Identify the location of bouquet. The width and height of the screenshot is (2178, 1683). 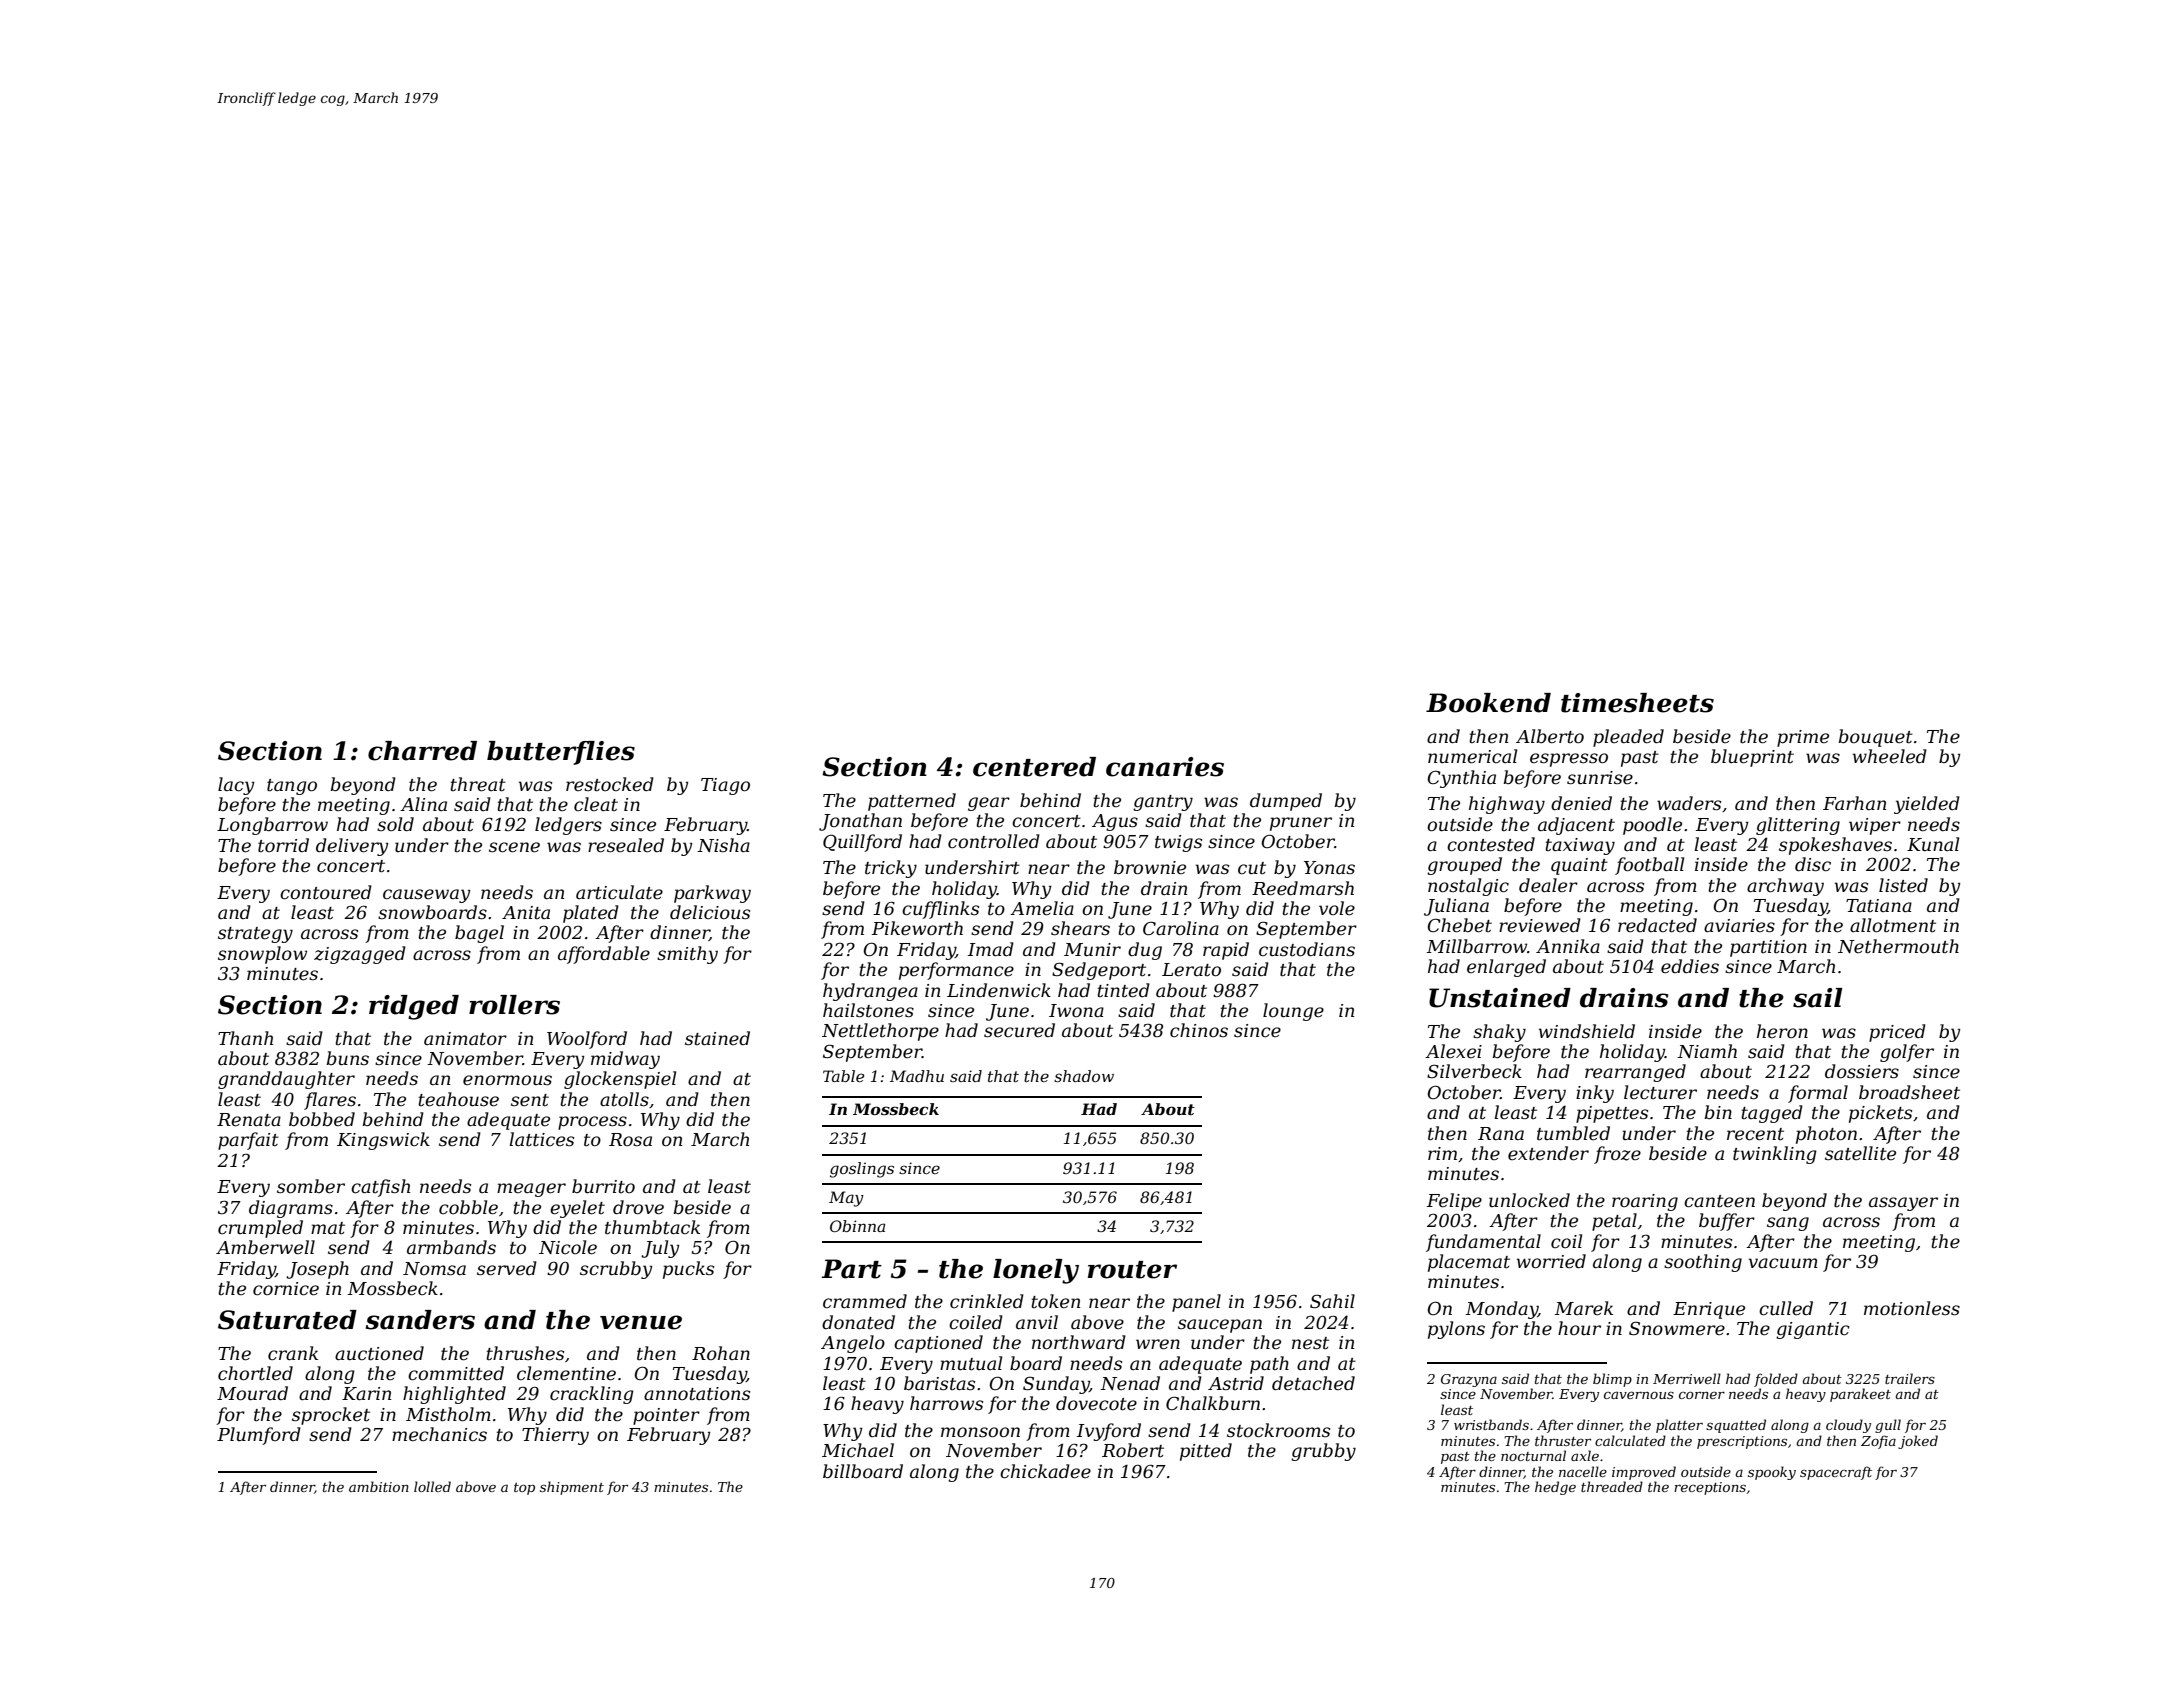
(1876, 738).
